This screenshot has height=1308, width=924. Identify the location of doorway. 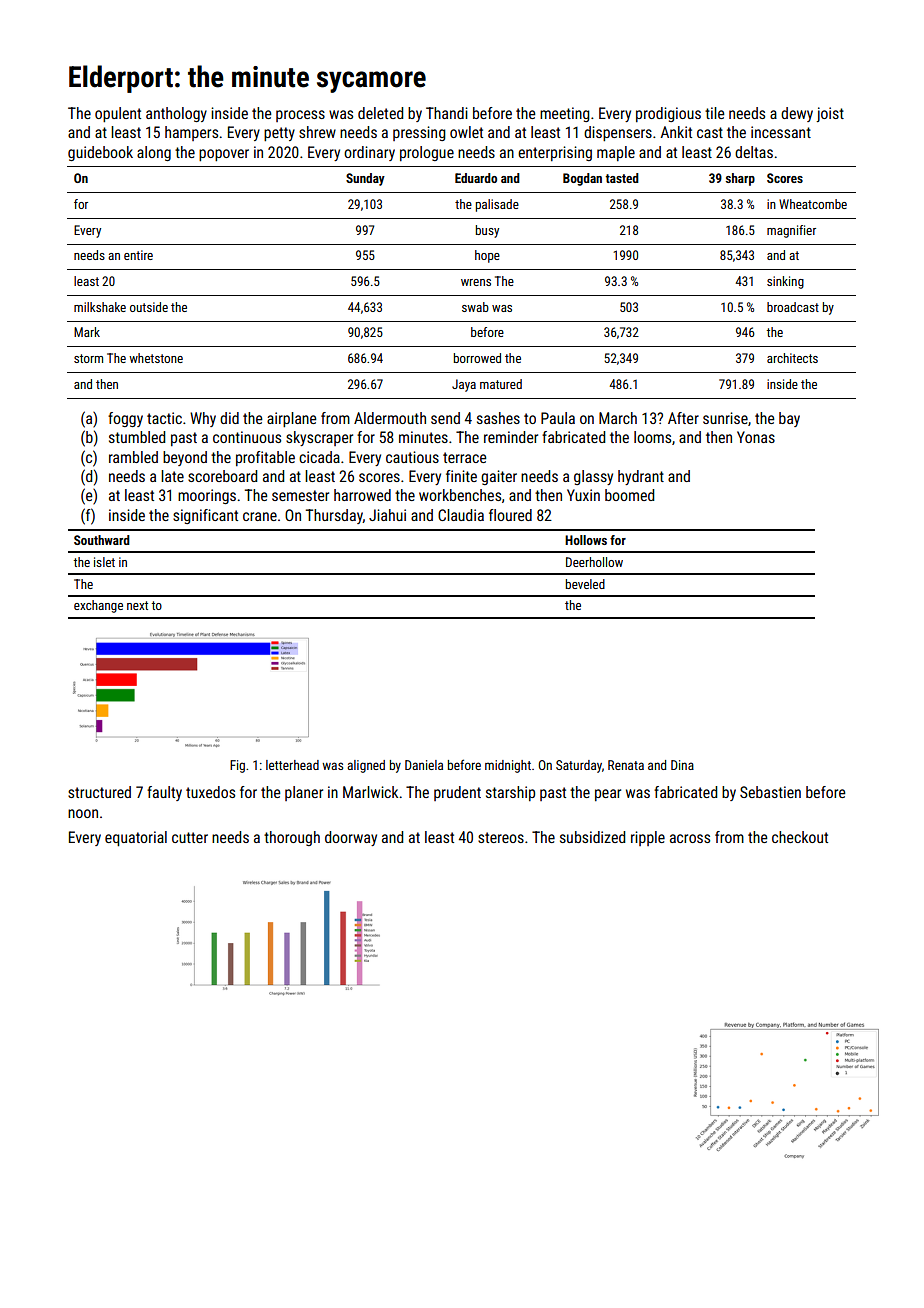
(351, 838).
